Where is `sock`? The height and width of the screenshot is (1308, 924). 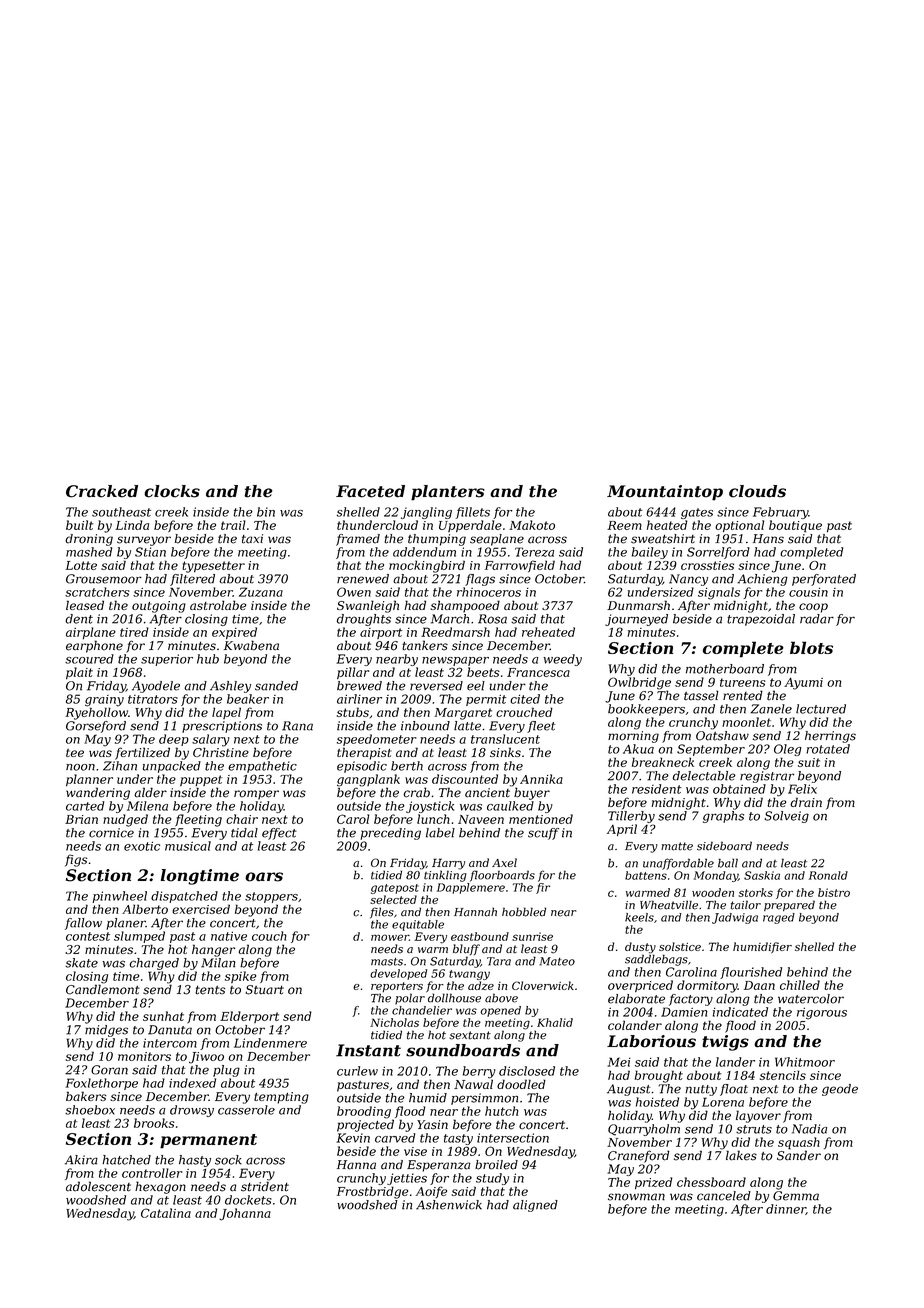
sock is located at coordinates (228, 1160).
